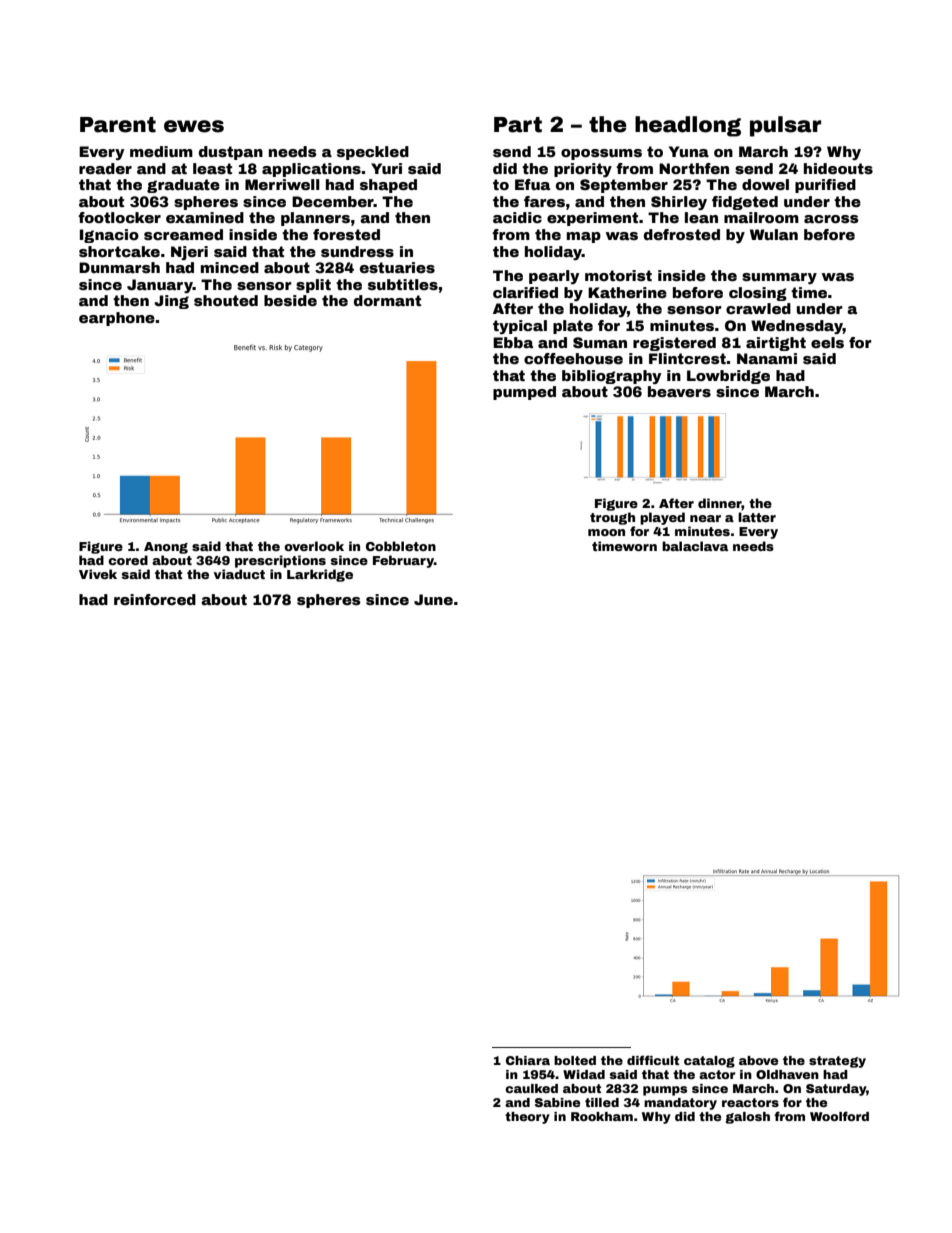 This document has height=1233, width=952. Describe the element at coordinates (606, 532) in the document. I see `moon` at that location.
